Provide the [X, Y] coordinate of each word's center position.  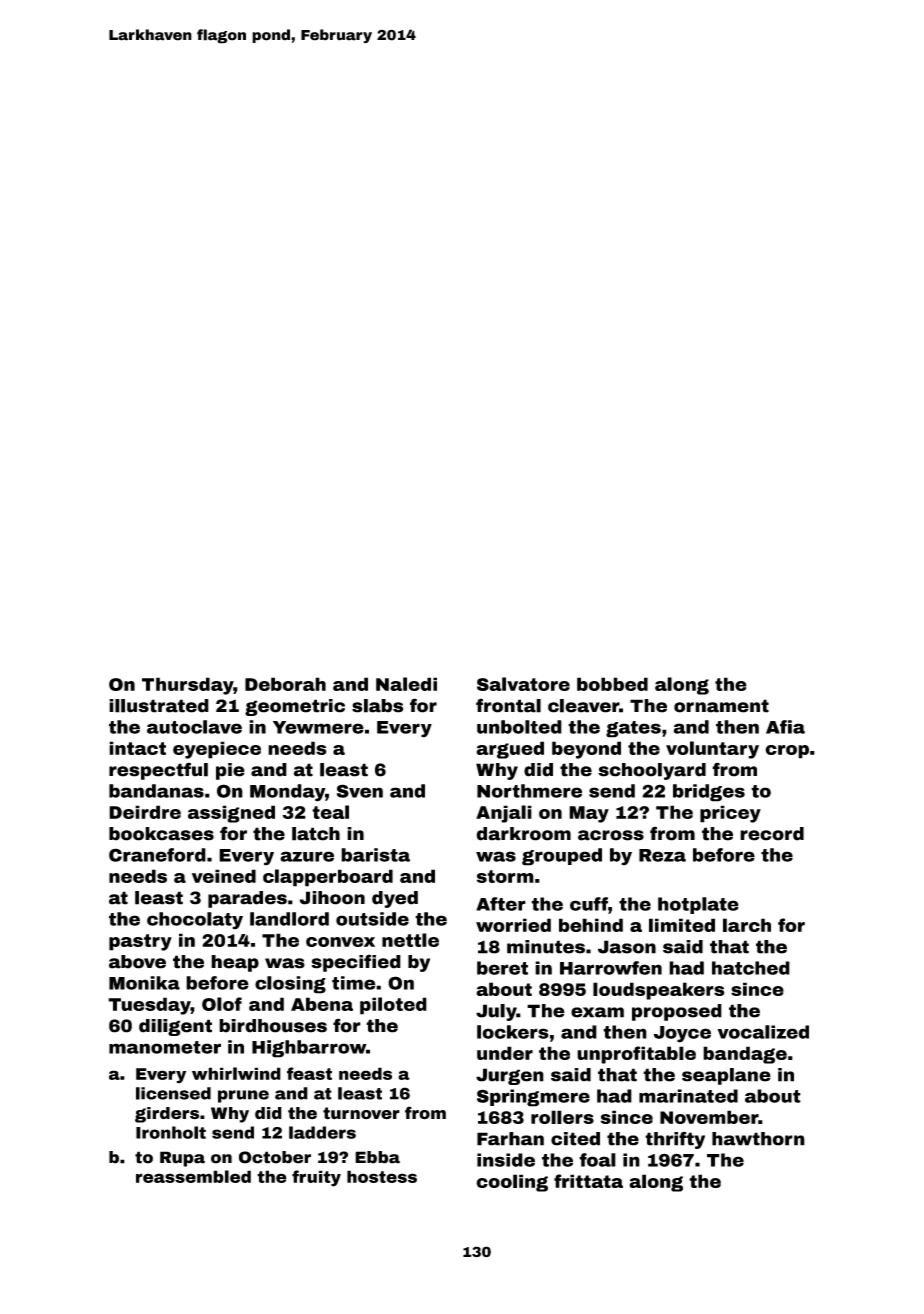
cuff [589, 904]
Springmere [533, 1098]
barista [375, 855]
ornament [721, 706]
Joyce [682, 1034]
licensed [173, 1093]
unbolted [519, 727]
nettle [410, 940]
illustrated [159, 706]
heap [235, 963]
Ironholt [171, 1132]
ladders [322, 1132]
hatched [751, 968]
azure [307, 856]
